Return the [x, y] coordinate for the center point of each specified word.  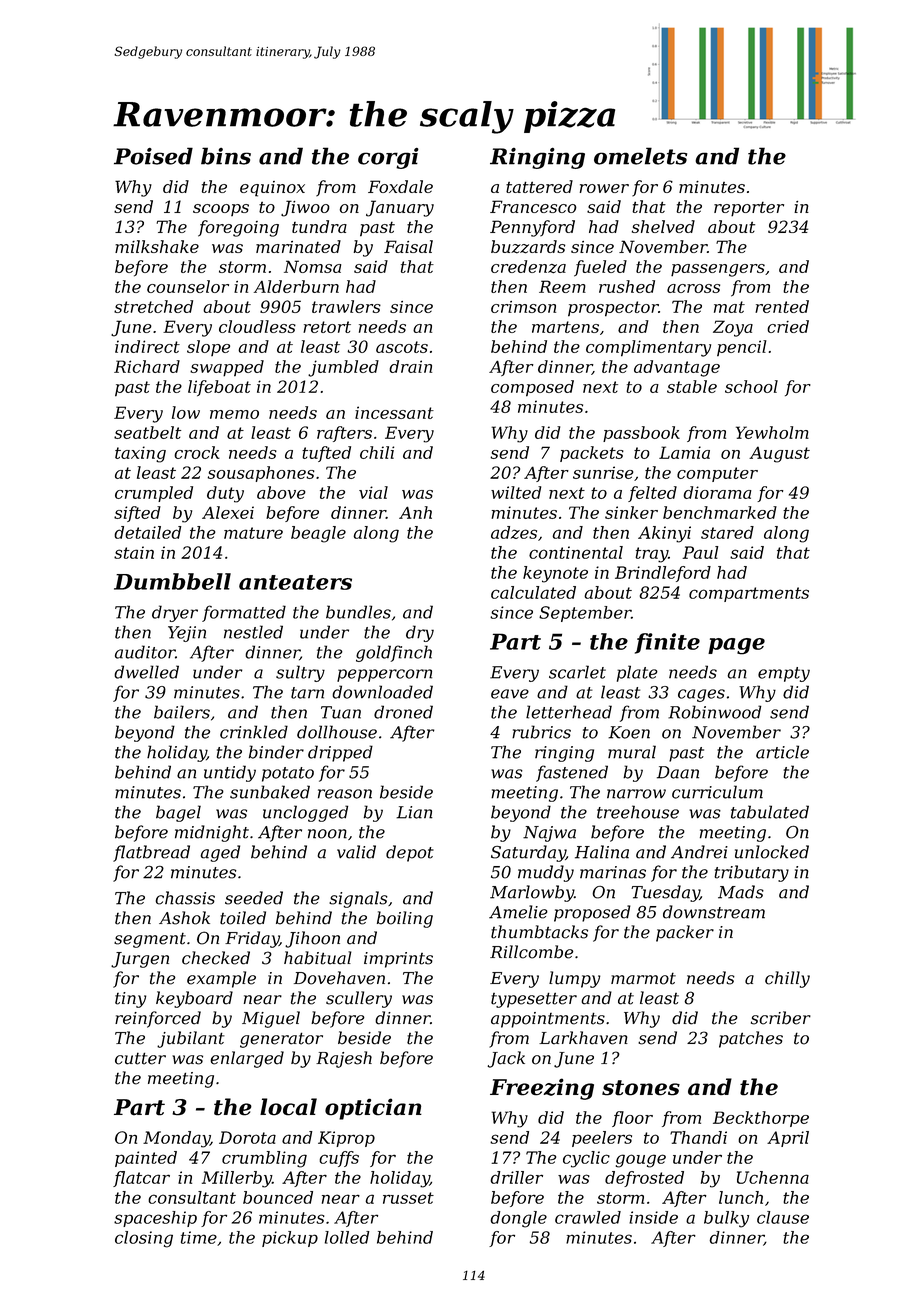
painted [146, 1159]
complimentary [648, 348]
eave [510, 694]
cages [701, 695]
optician [373, 1109]
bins [226, 156]
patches [751, 1039]
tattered [539, 186]
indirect [147, 346]
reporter [749, 209]
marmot [643, 978]
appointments [548, 1020]
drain [410, 366]
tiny [130, 1000]
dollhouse [337, 732]
